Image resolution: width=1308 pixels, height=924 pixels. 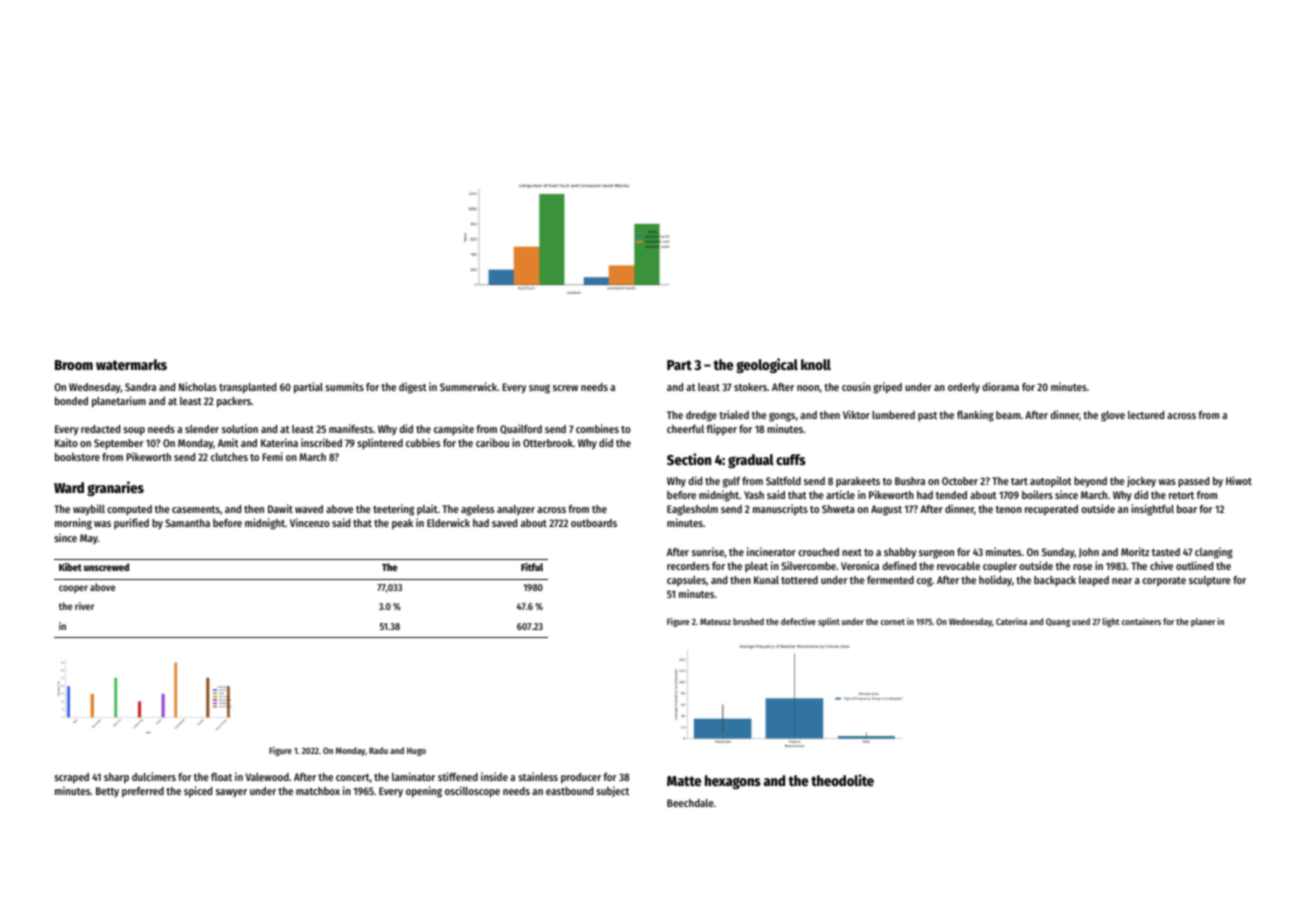 I want to click on saved, so click(x=504, y=523).
